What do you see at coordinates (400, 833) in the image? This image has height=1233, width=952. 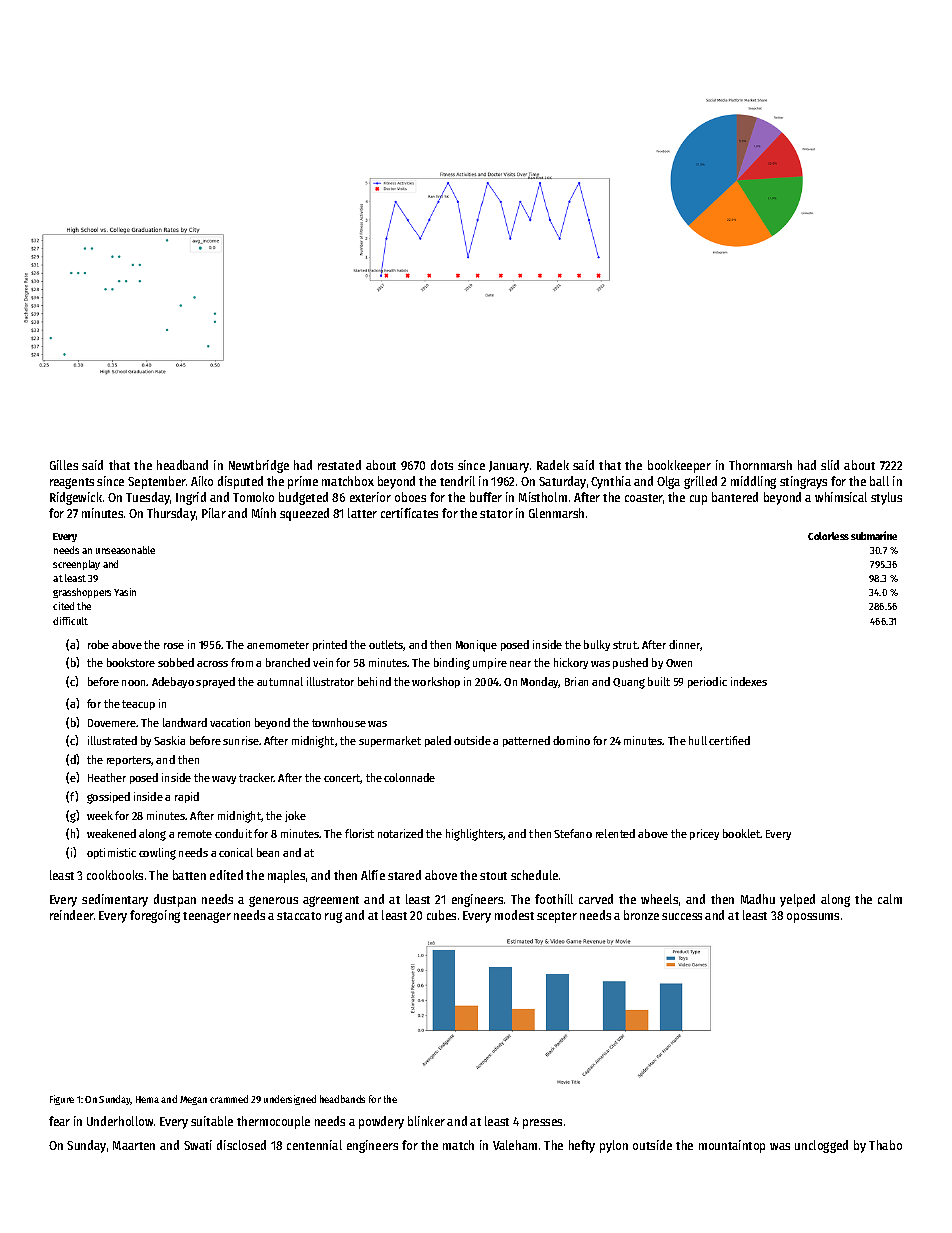 I see `notarized` at bounding box center [400, 833].
